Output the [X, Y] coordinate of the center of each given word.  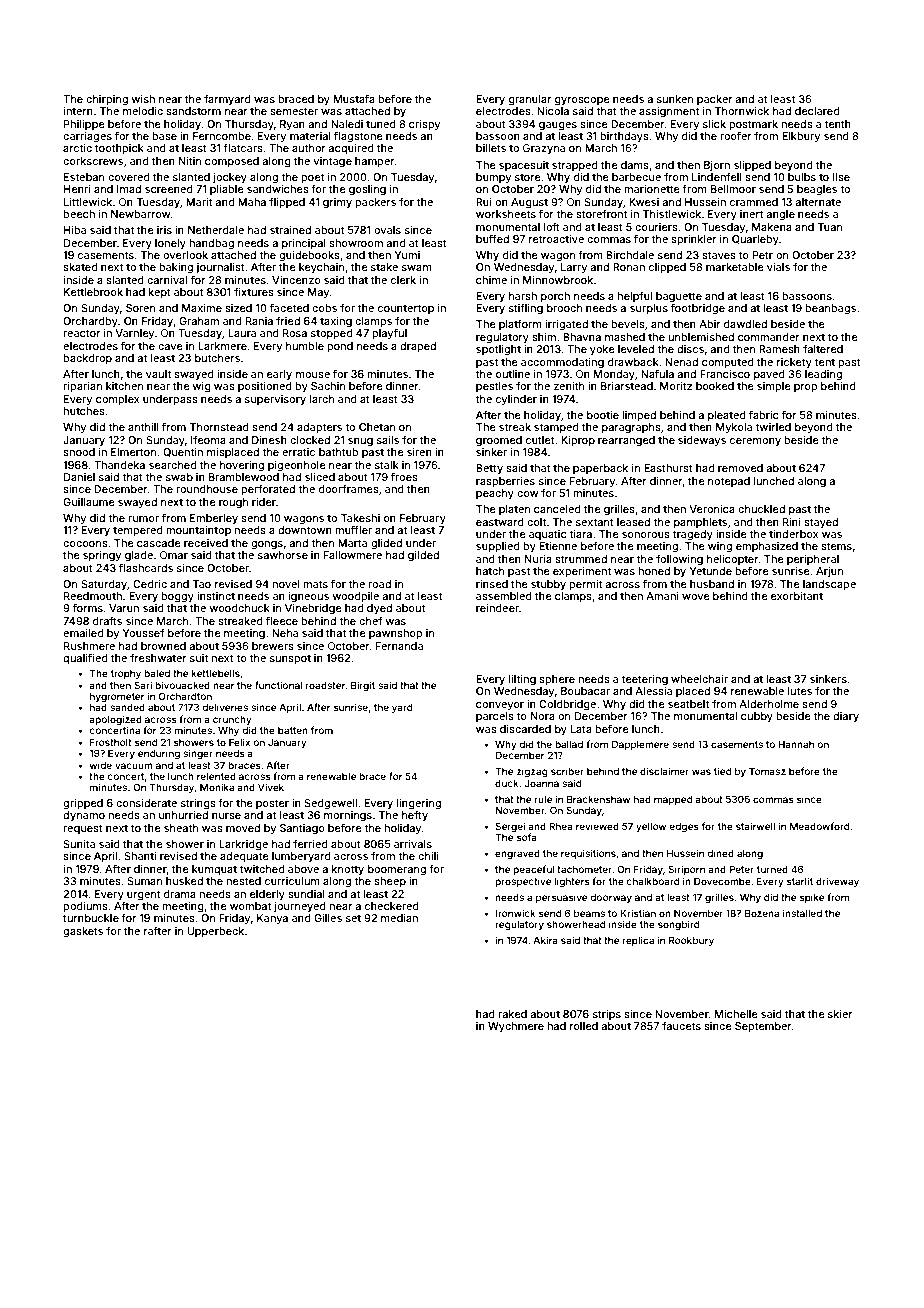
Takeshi [360, 518]
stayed [821, 523]
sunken [675, 99]
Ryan [292, 125]
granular [530, 100]
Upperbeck [215, 932]
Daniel [79, 477]
